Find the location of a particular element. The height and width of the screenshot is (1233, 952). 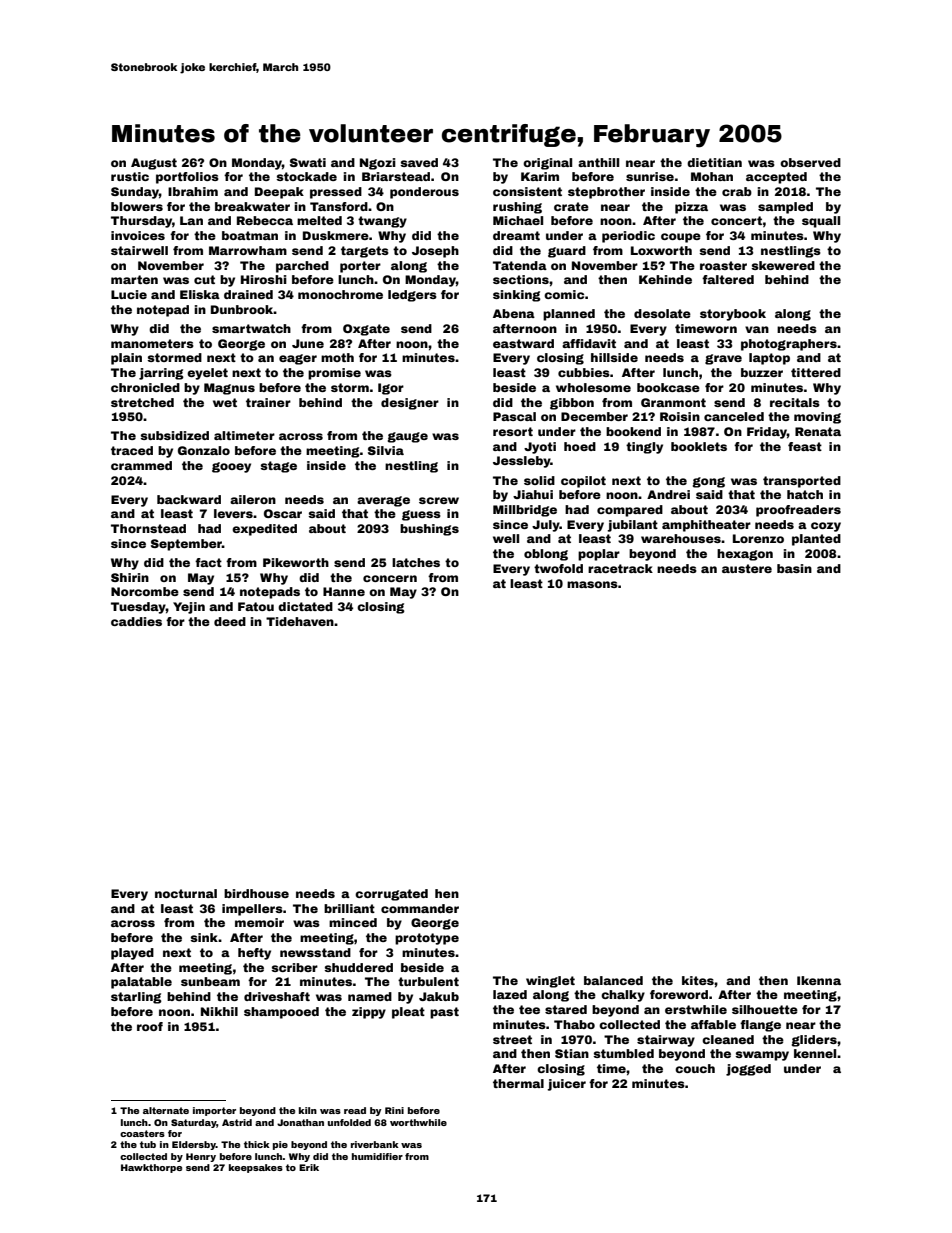

saved is located at coordinates (419, 162).
